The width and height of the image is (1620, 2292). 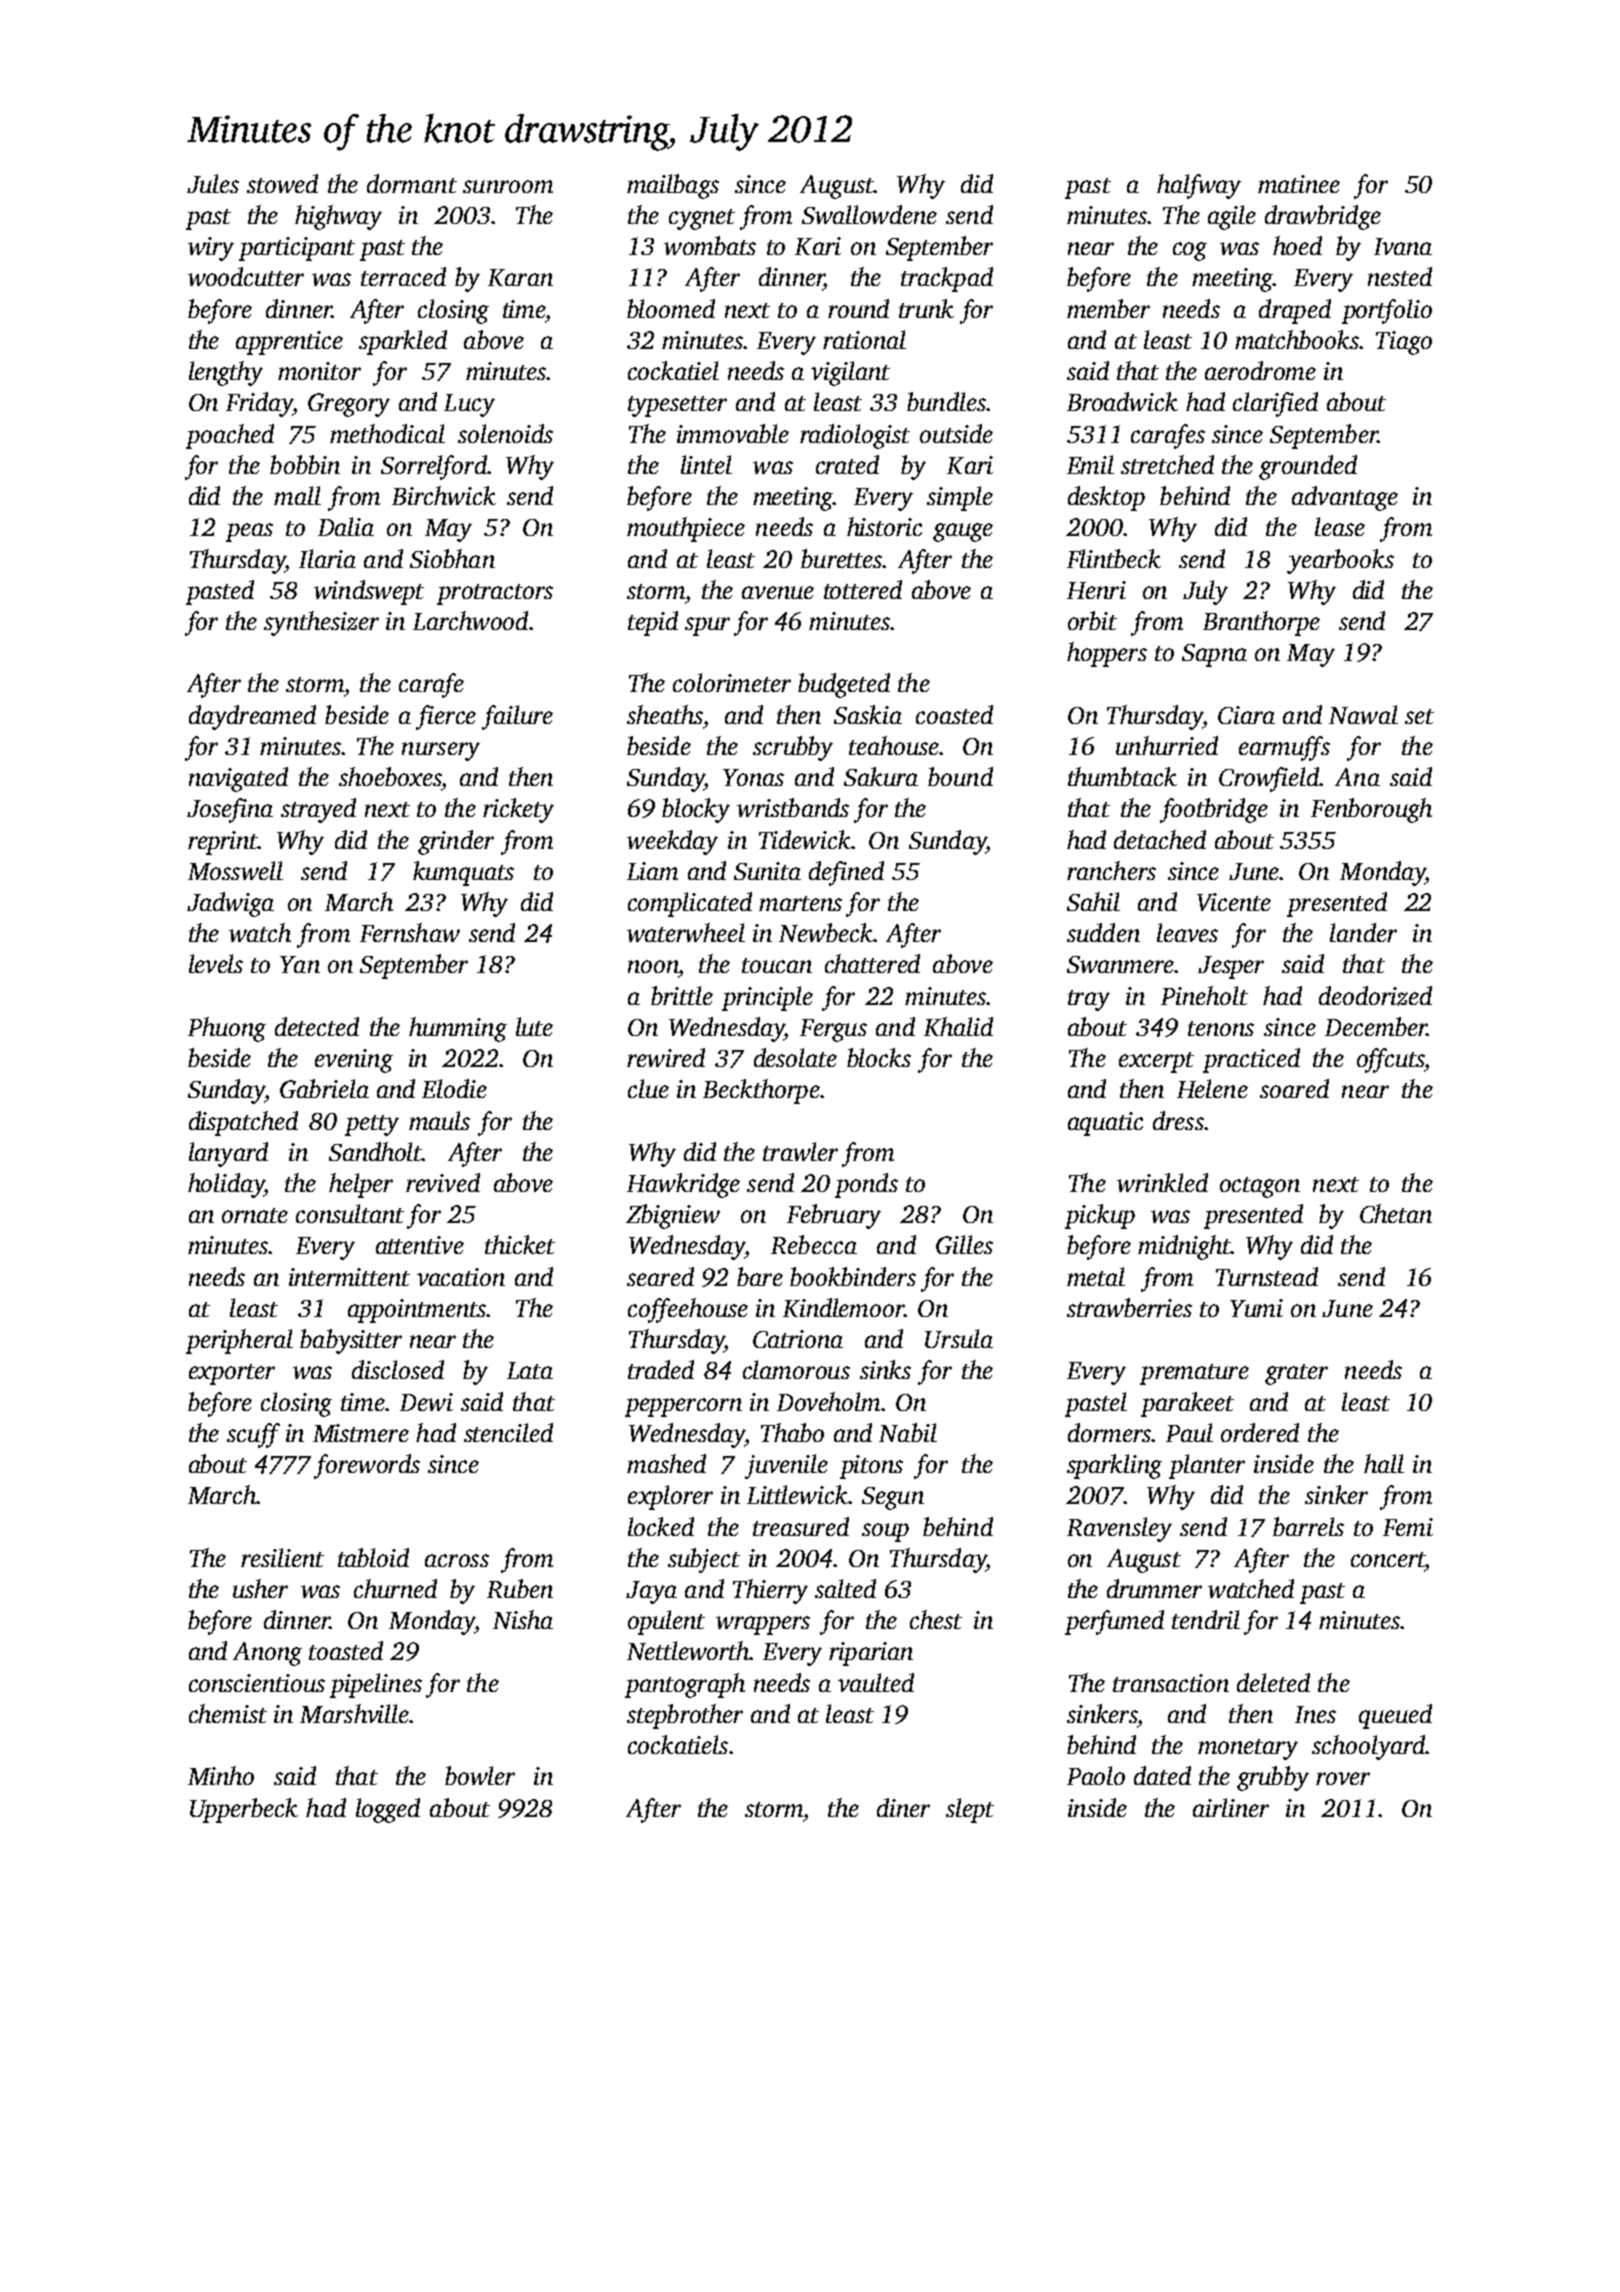 I want to click on unhurried, so click(x=1167, y=745).
